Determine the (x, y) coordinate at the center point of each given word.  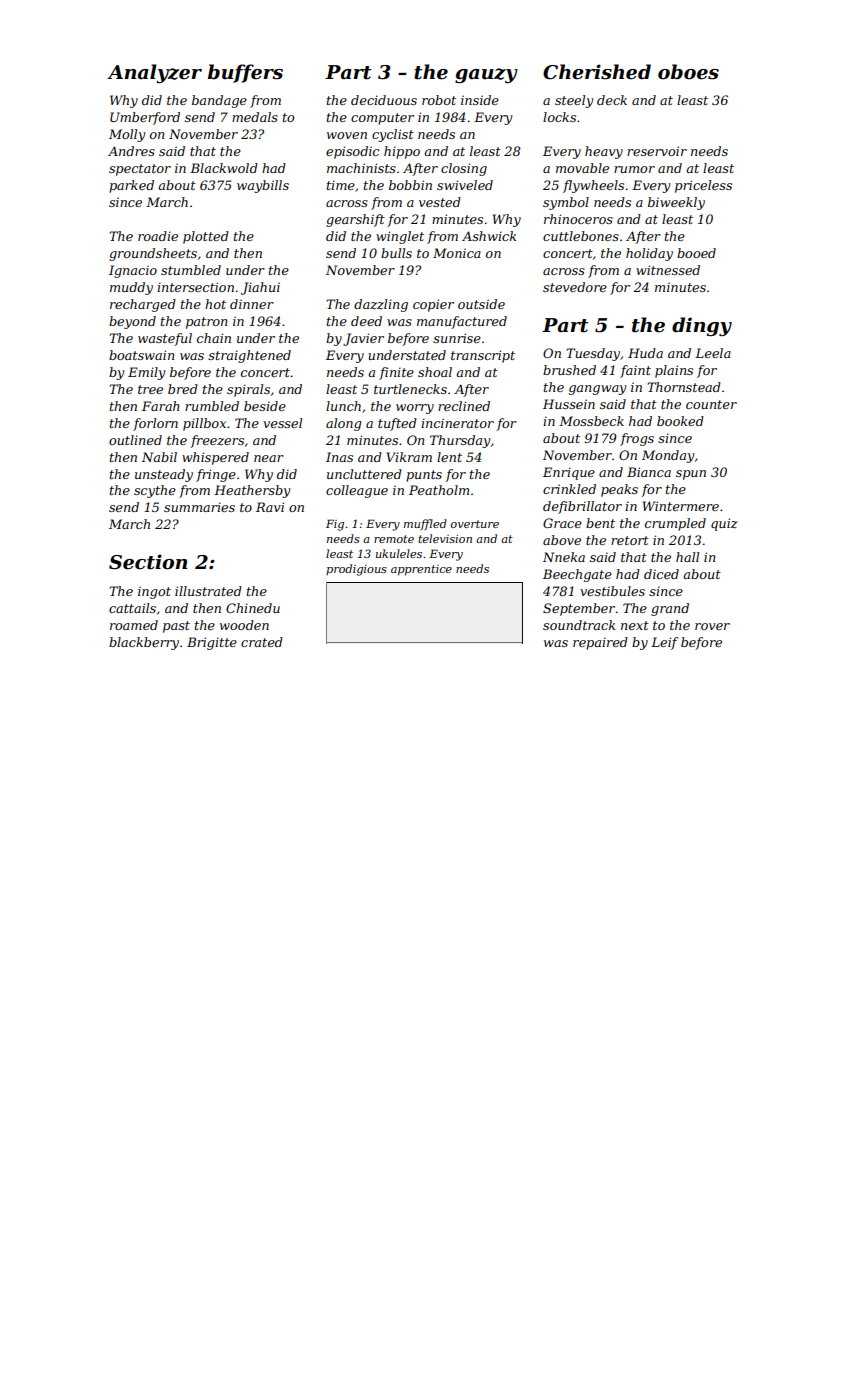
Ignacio (133, 271)
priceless (703, 186)
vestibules (612, 591)
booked (680, 421)
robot (439, 100)
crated (262, 642)
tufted (397, 424)
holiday (649, 254)
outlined (135, 440)
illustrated (208, 591)
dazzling (381, 305)
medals (255, 117)
